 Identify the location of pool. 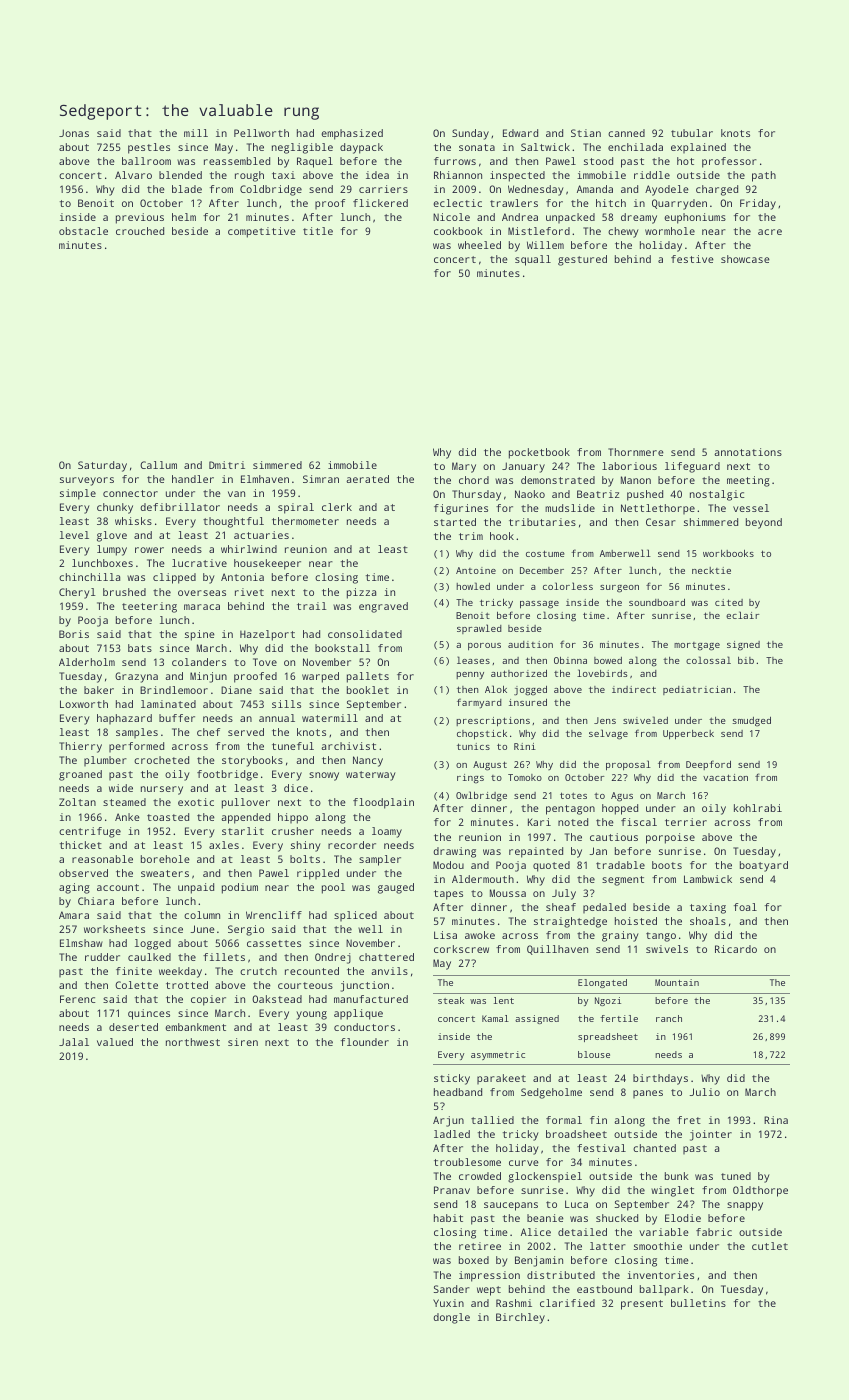
(333, 888).
